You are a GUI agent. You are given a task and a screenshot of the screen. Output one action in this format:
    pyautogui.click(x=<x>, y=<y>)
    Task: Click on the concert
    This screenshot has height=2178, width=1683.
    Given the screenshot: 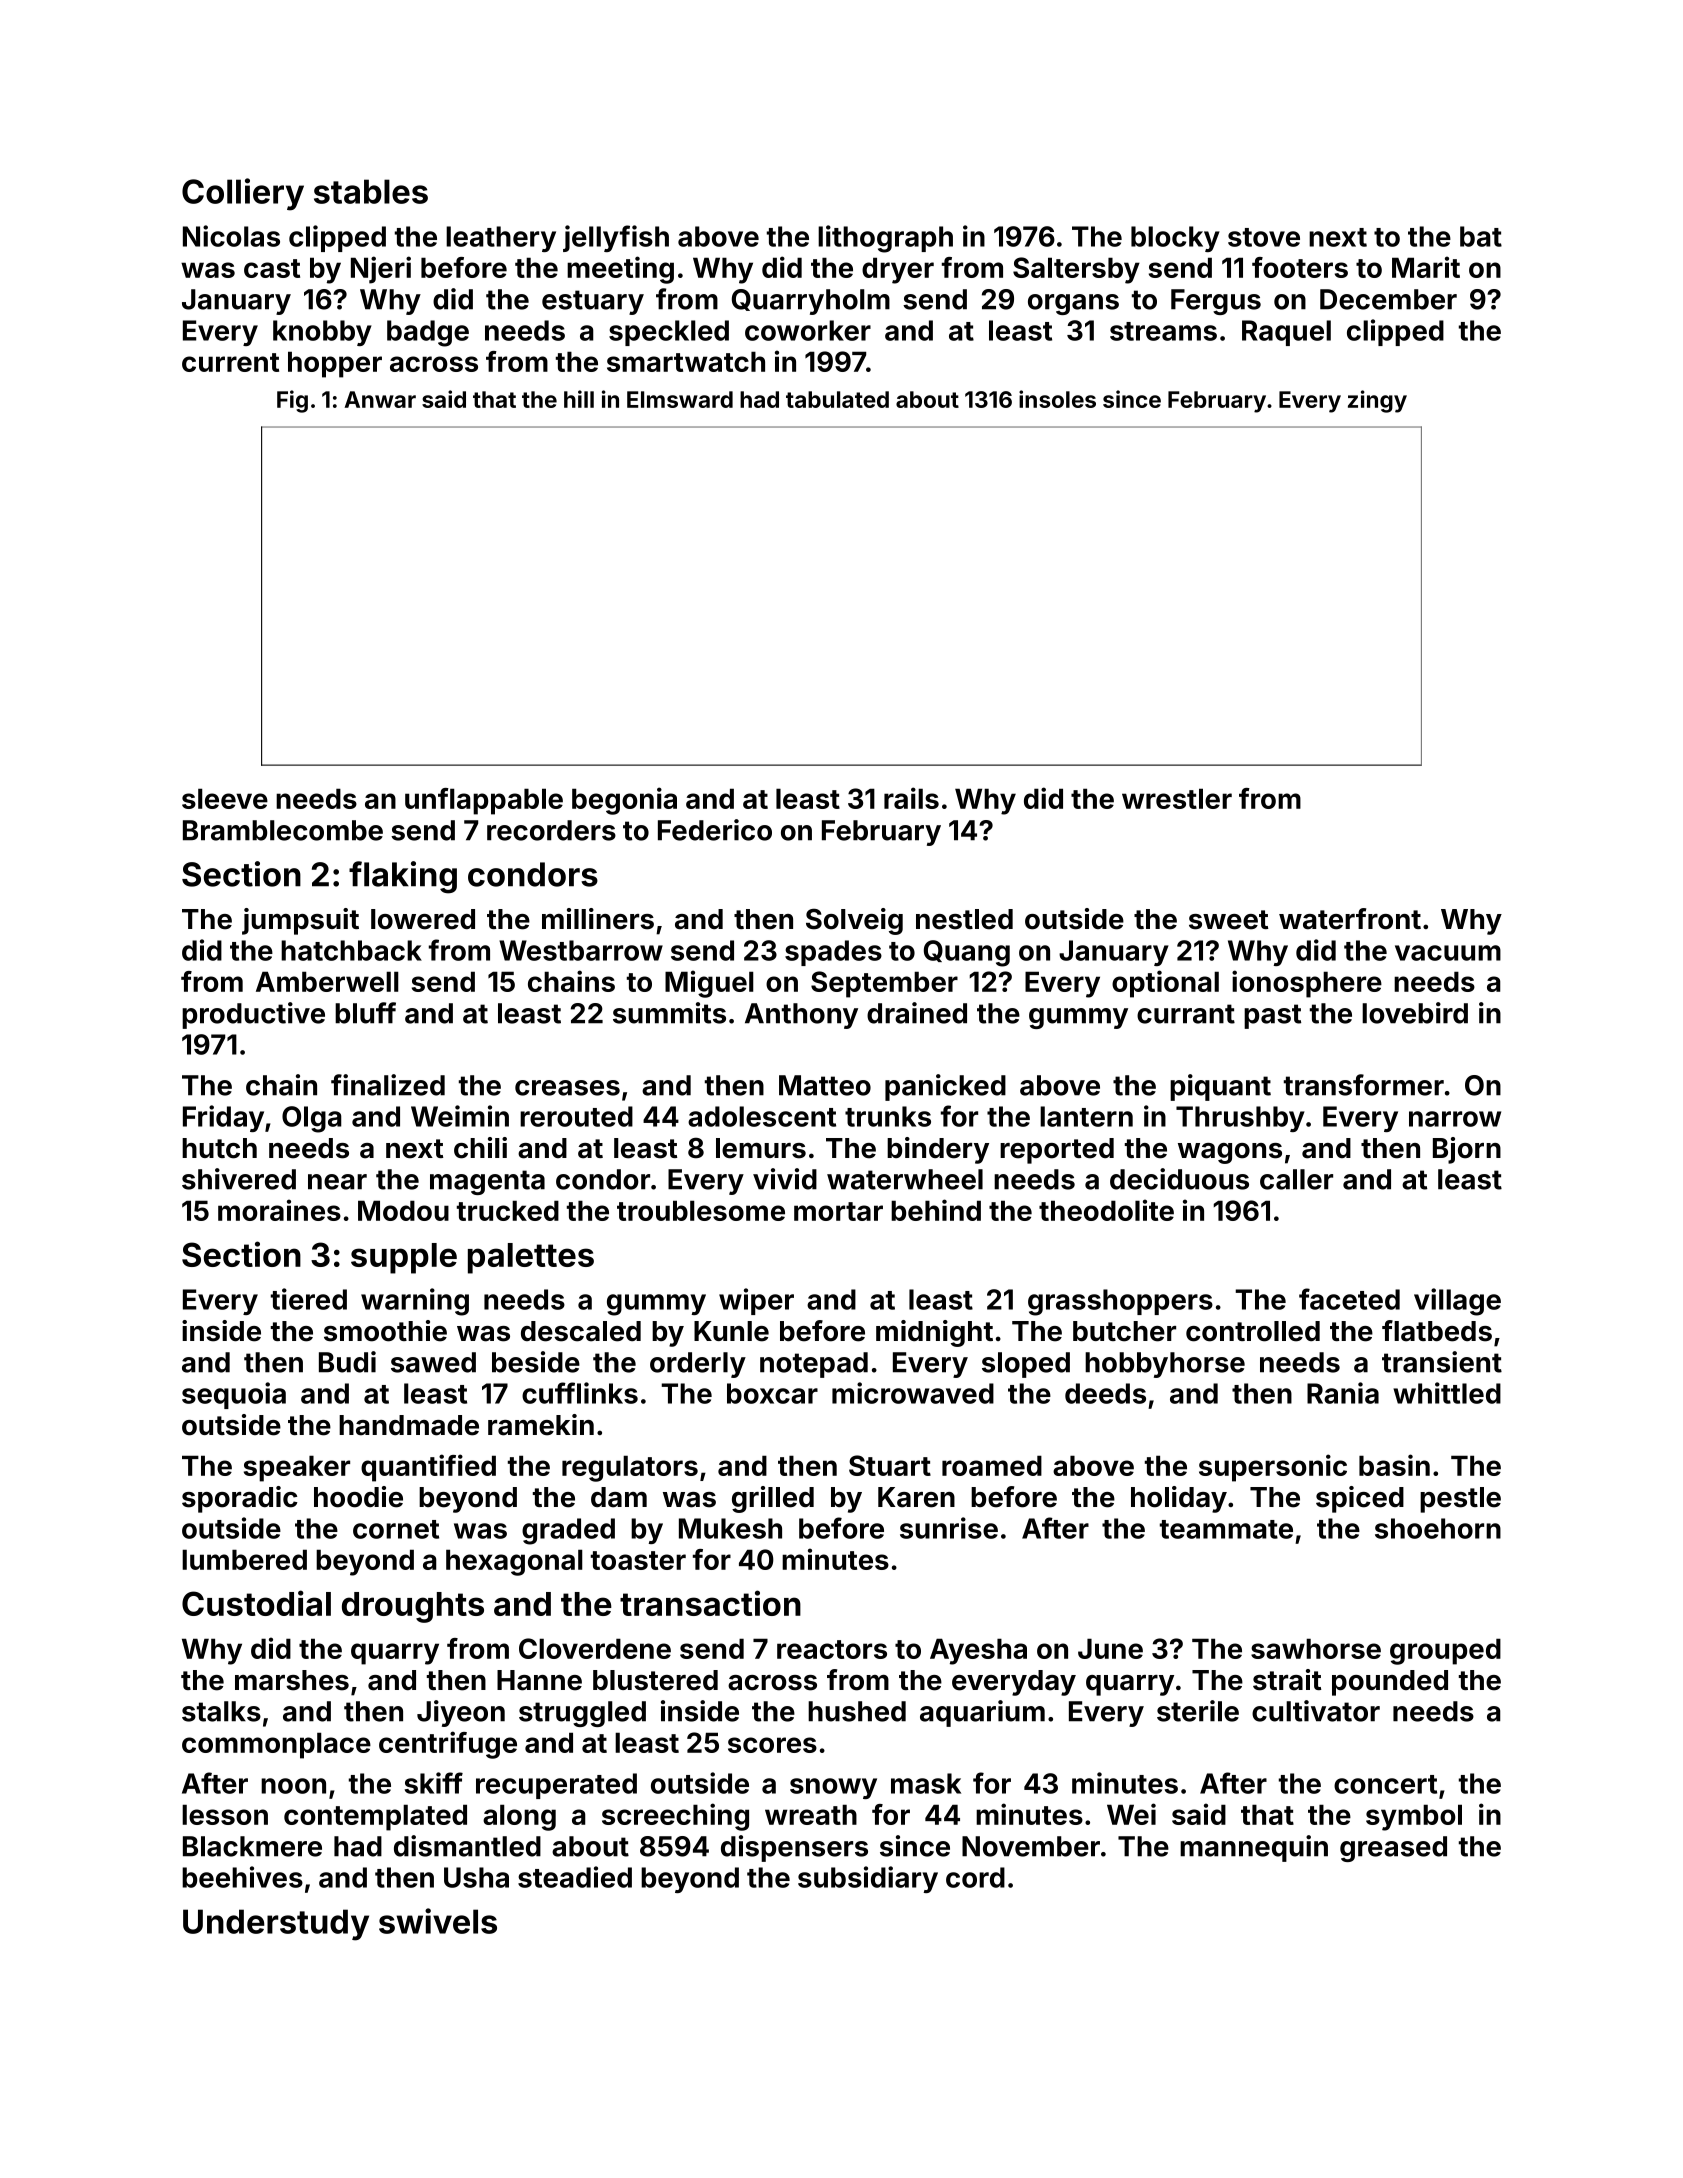 What is the action you would take?
    pyautogui.click(x=1385, y=1784)
